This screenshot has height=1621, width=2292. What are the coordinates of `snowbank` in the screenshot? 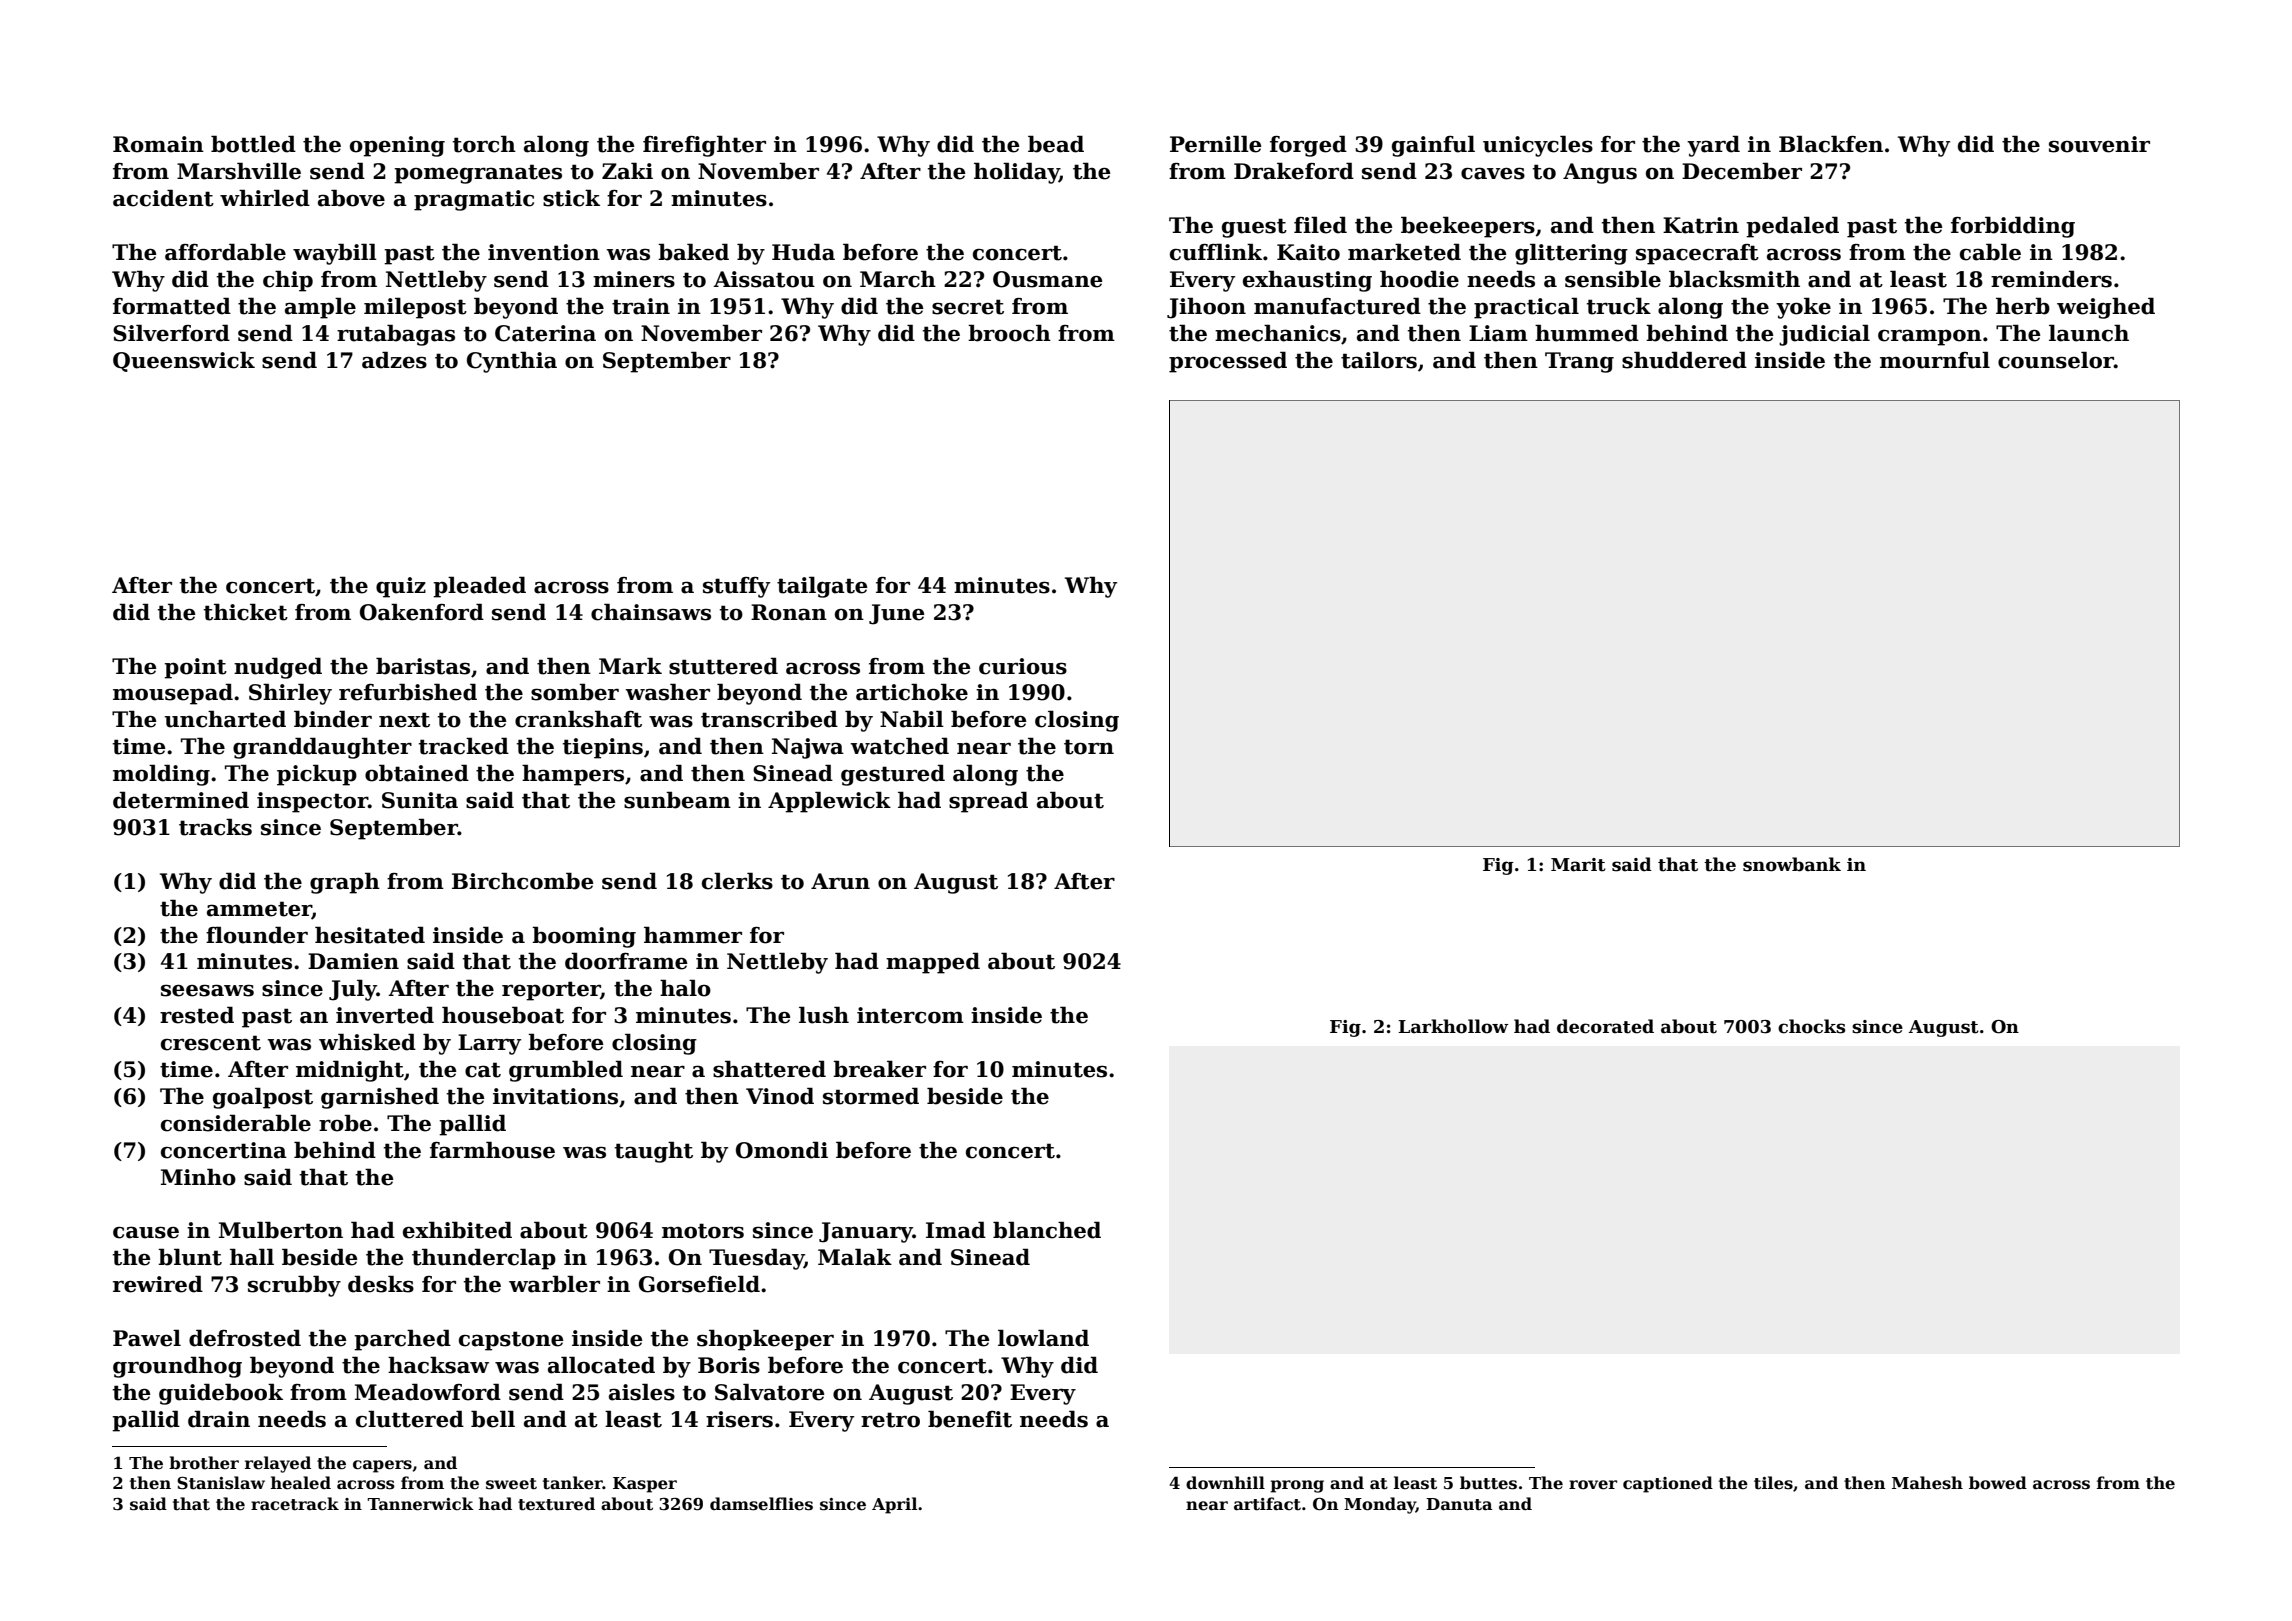 It's located at (1792, 864).
